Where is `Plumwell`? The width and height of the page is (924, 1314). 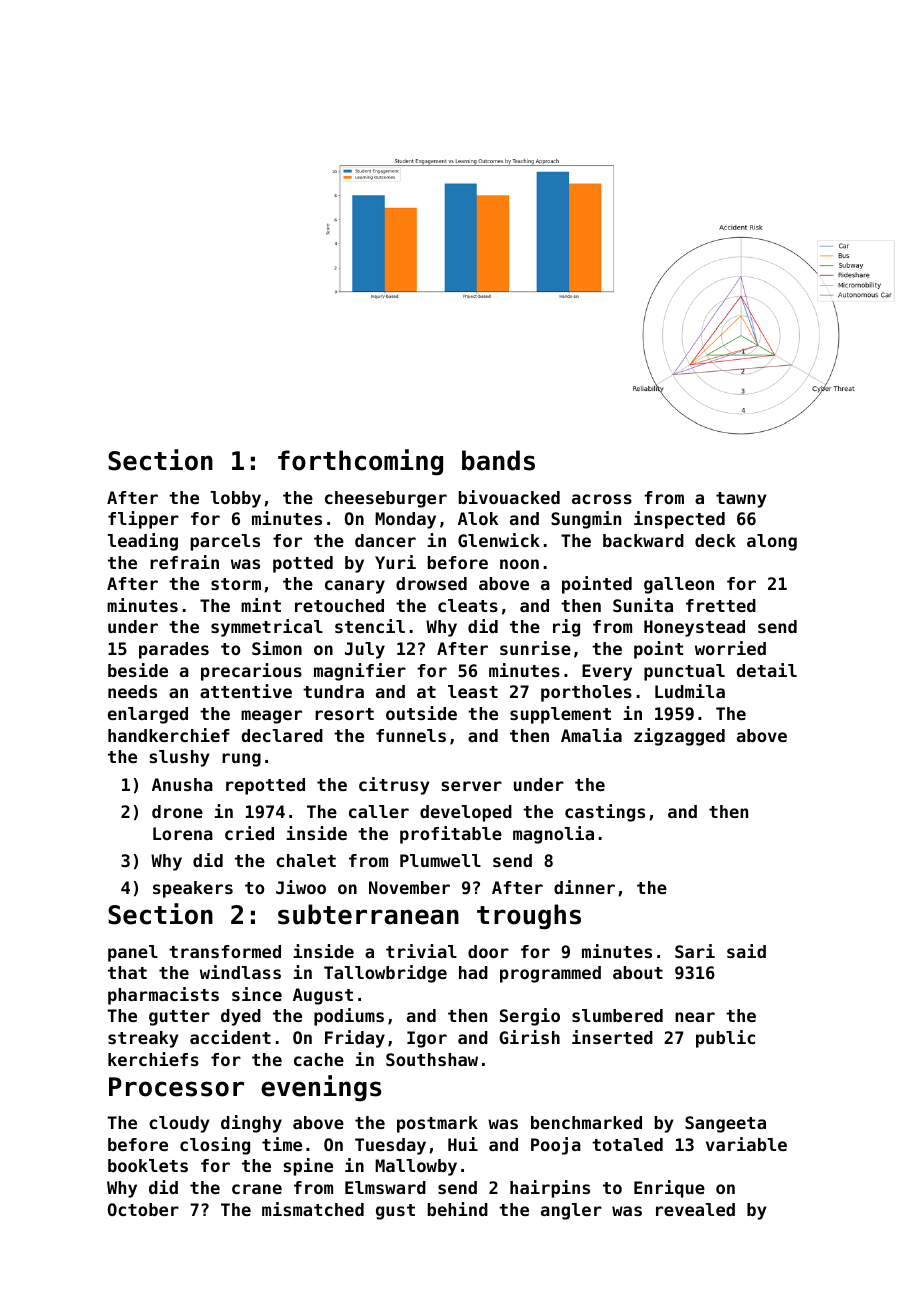 Plumwell is located at coordinates (440, 860).
